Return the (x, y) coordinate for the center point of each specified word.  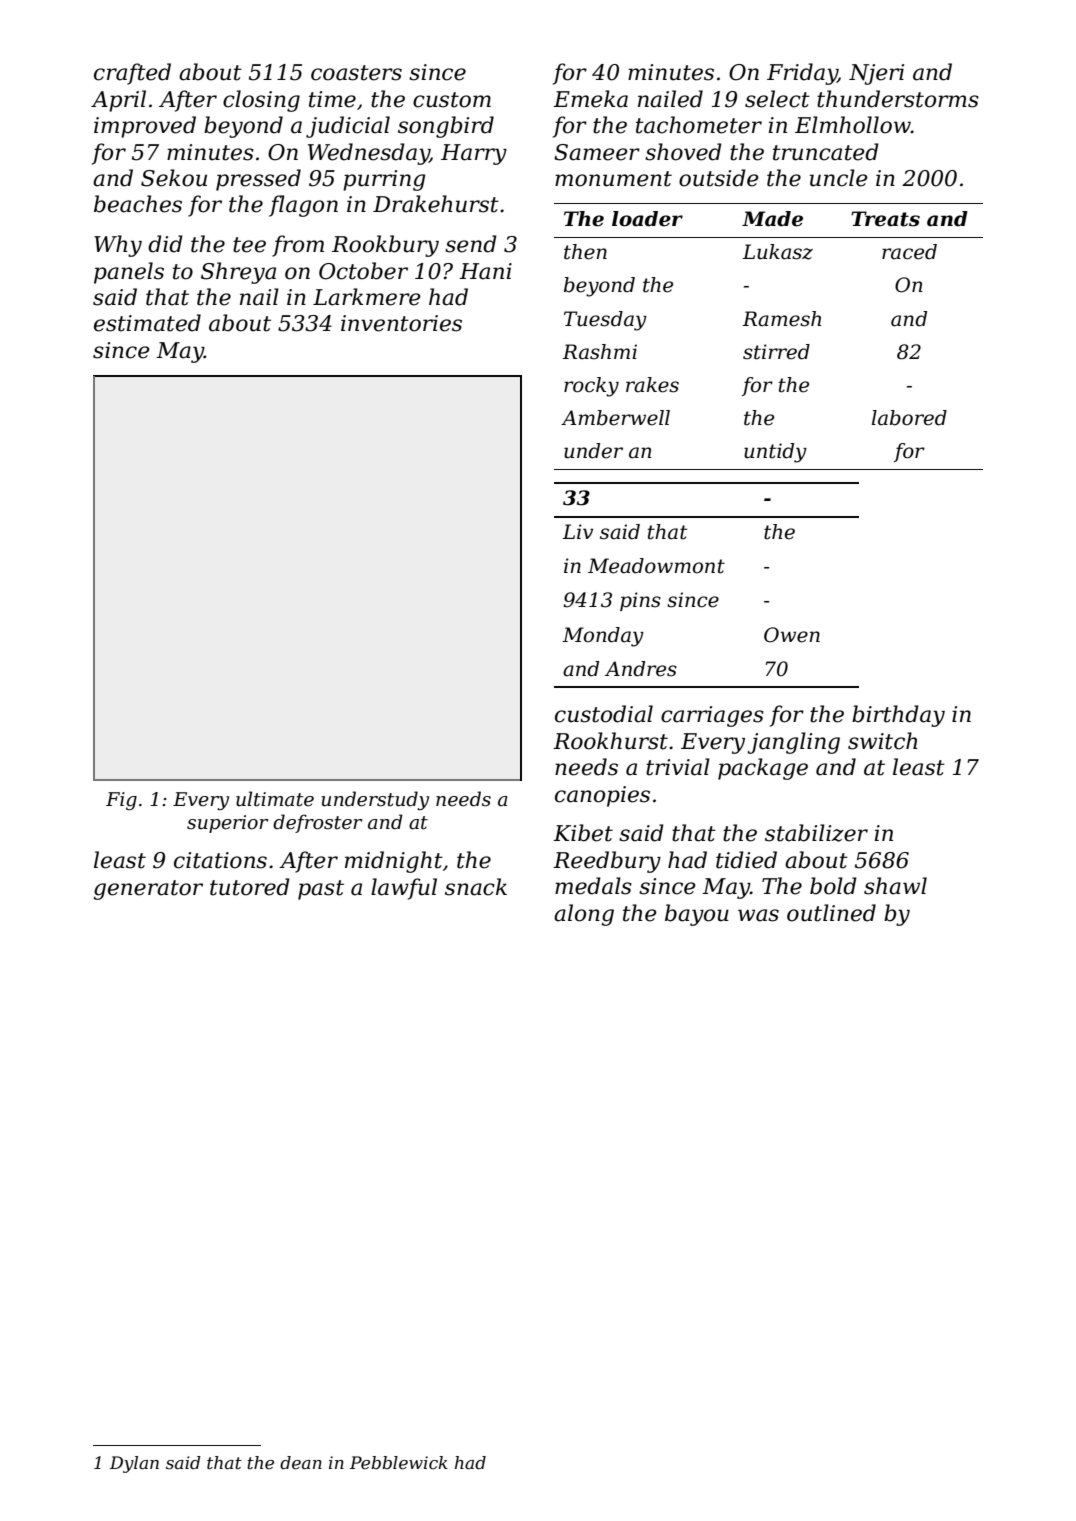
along (584, 915)
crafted (132, 74)
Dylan (134, 1464)
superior (228, 824)
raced (909, 252)
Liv (577, 531)
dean (301, 1463)
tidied (746, 860)
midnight (394, 862)
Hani (485, 271)
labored (909, 418)
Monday (603, 637)
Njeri (876, 74)
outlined (831, 913)
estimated (147, 323)
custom (452, 100)
